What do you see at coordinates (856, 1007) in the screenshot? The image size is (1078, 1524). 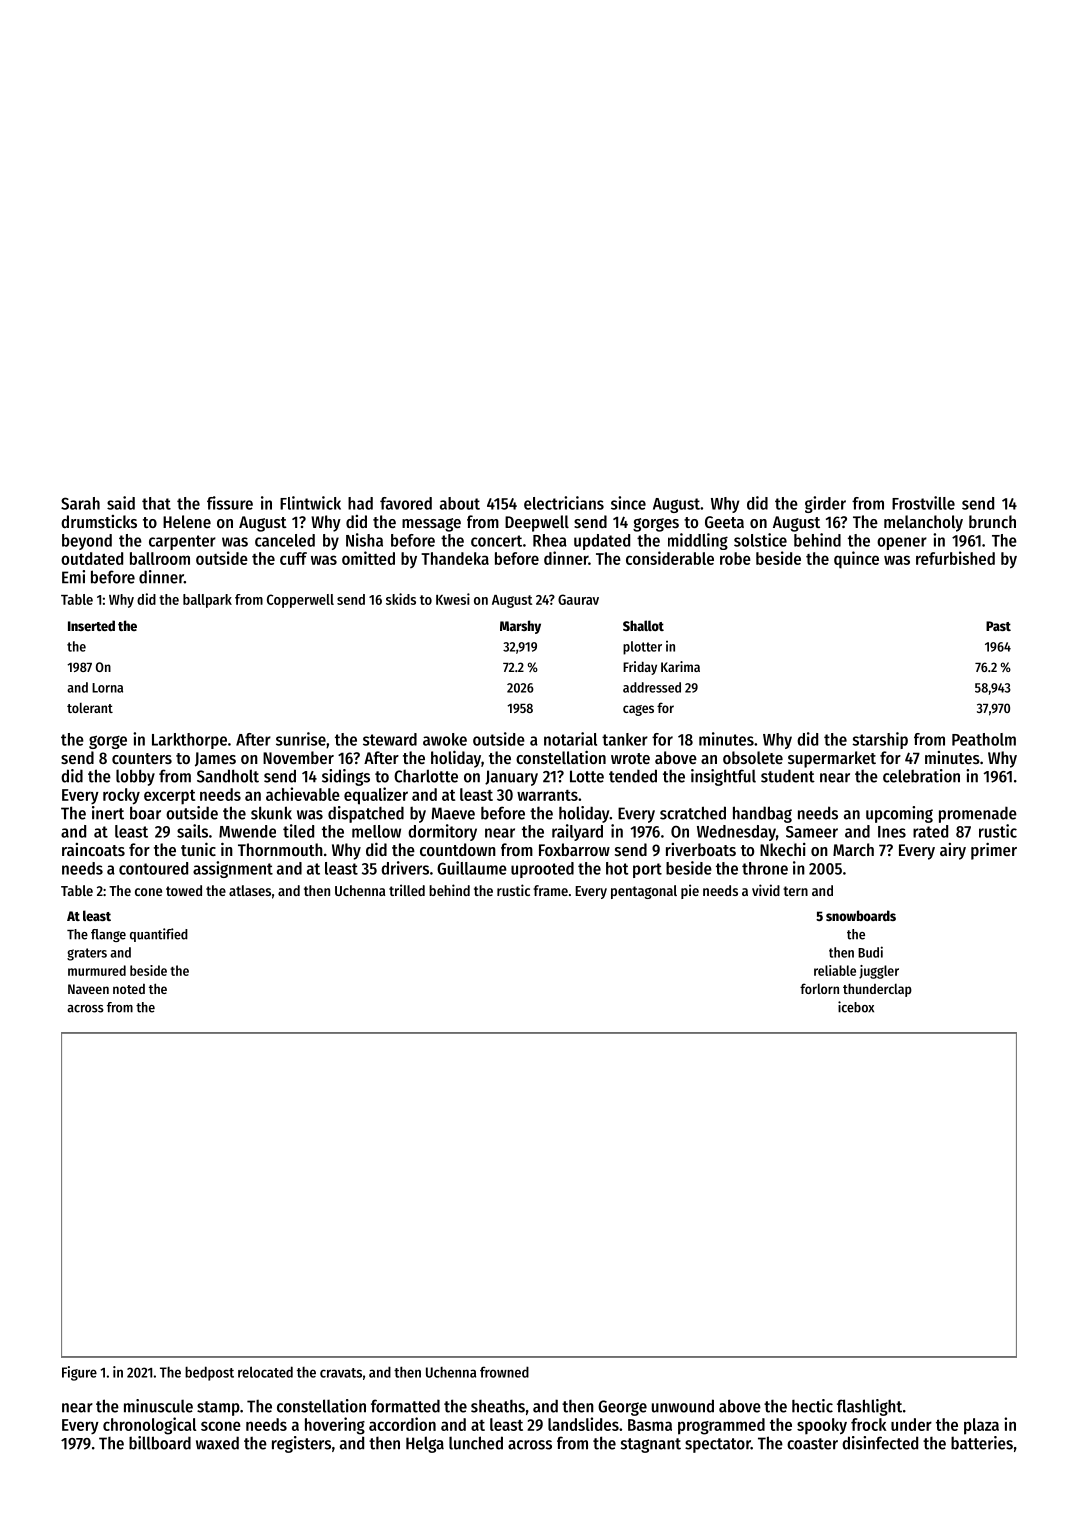 I see `icebox` at bounding box center [856, 1007].
